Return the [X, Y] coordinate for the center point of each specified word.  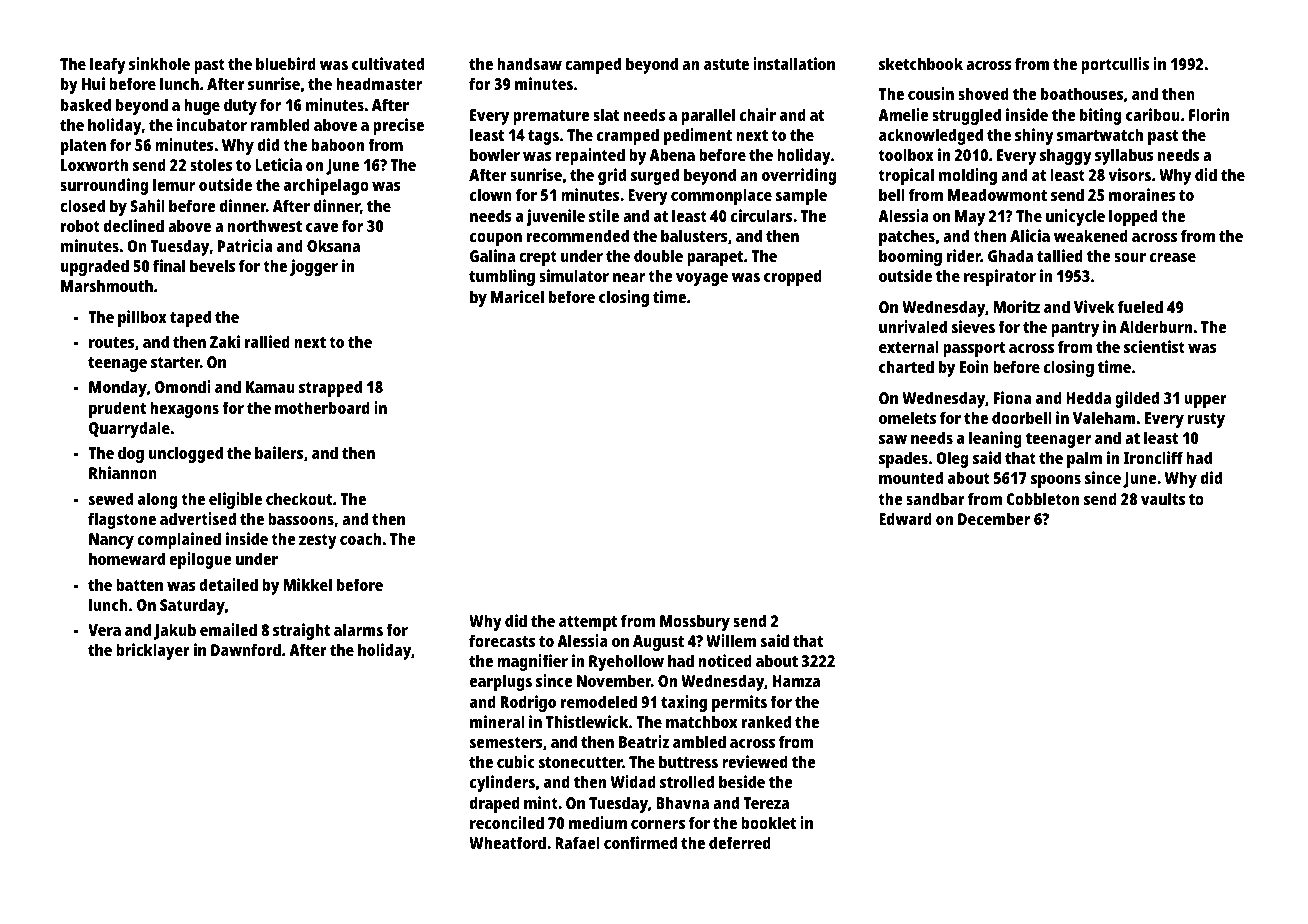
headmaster [379, 83]
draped [495, 804]
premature [551, 117]
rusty [1206, 420]
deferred [740, 842]
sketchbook [921, 63]
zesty [318, 541]
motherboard [322, 407]
